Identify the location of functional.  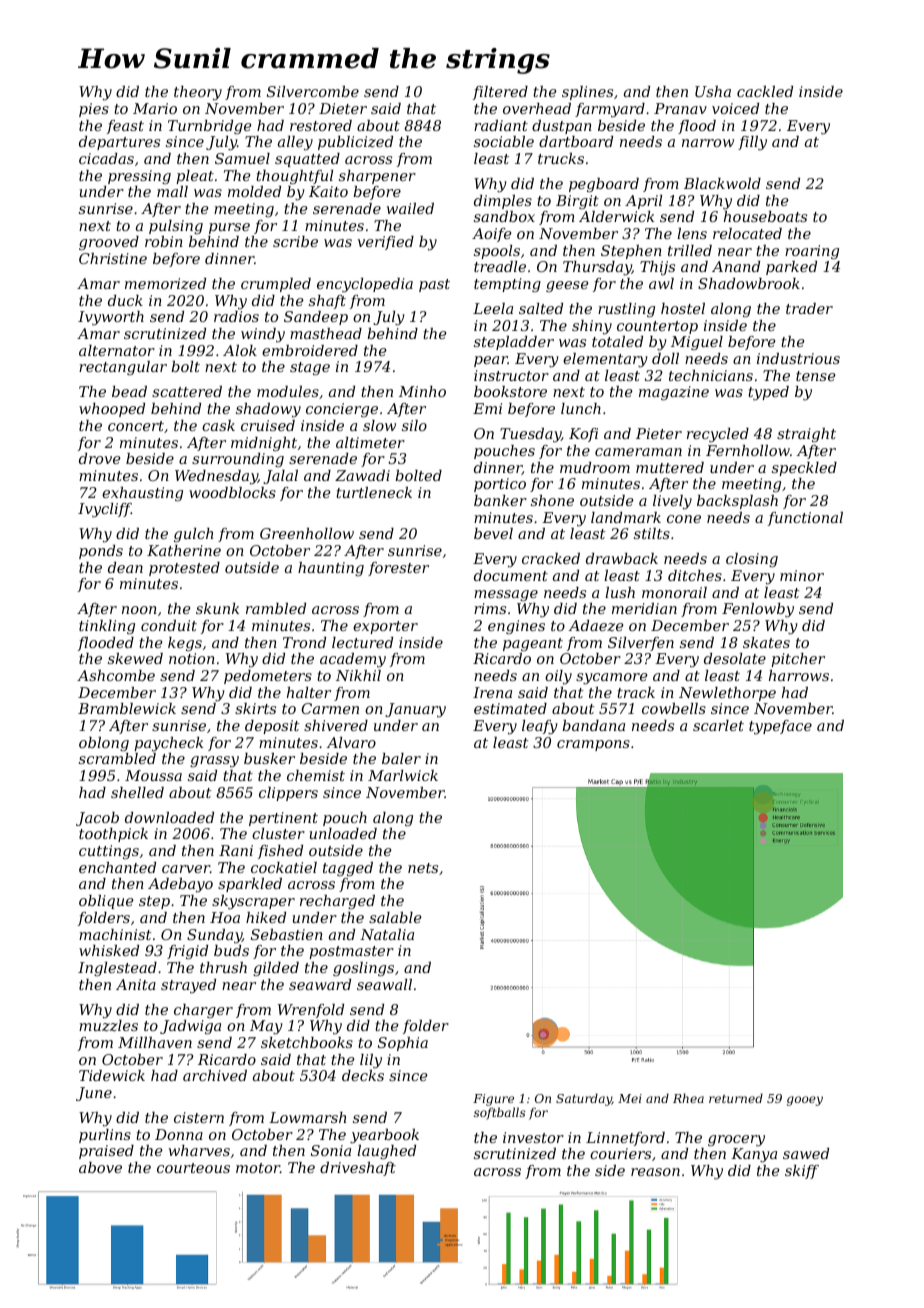
(805, 519).
